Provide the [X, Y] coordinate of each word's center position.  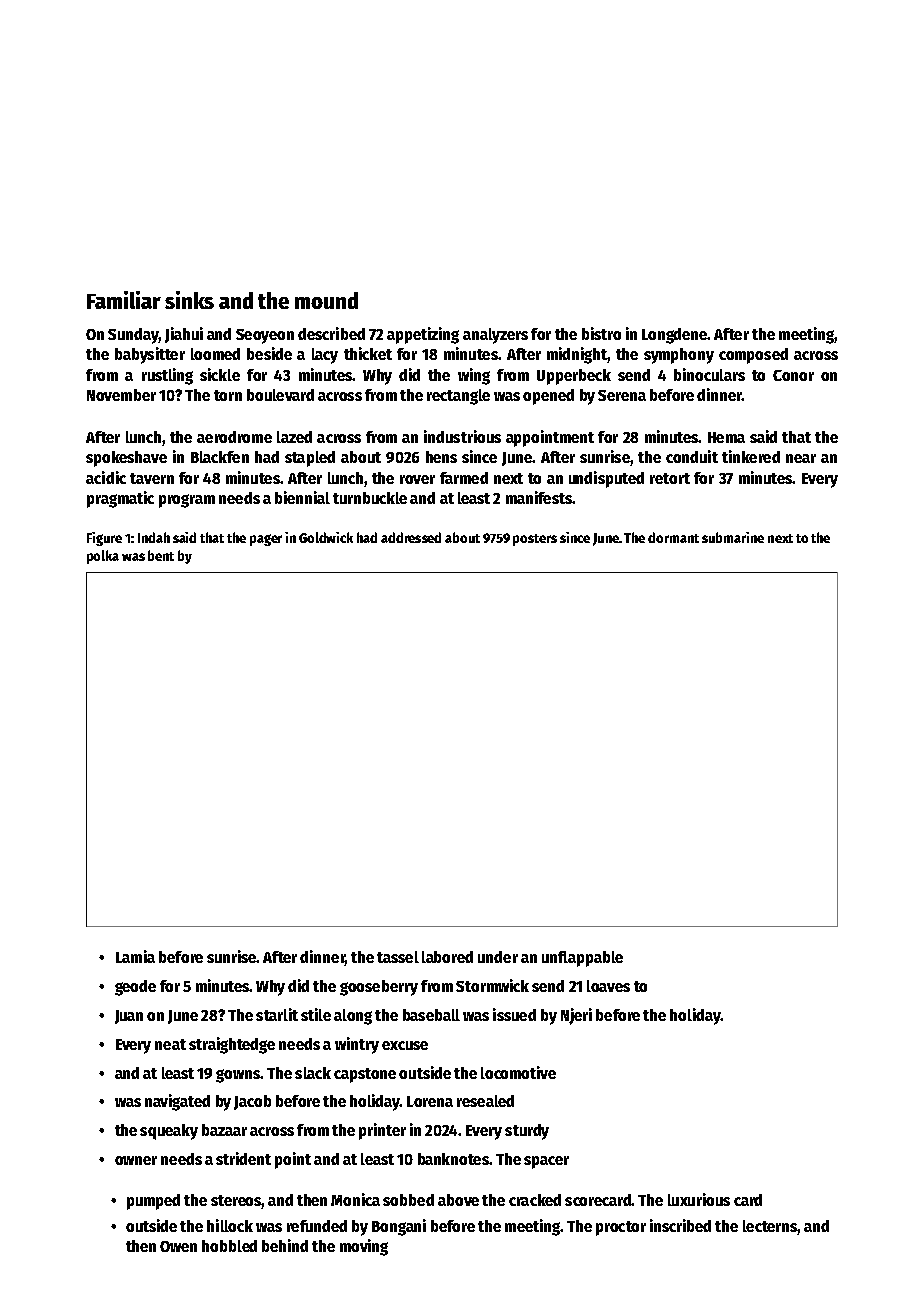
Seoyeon [265, 336]
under [498, 957]
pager [266, 540]
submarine [733, 537]
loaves [608, 986]
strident [243, 1158]
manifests [539, 497]
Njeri [576, 1016]
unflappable [582, 959]
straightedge [232, 1045]
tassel [398, 957]
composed [753, 356]
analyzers [495, 336]
